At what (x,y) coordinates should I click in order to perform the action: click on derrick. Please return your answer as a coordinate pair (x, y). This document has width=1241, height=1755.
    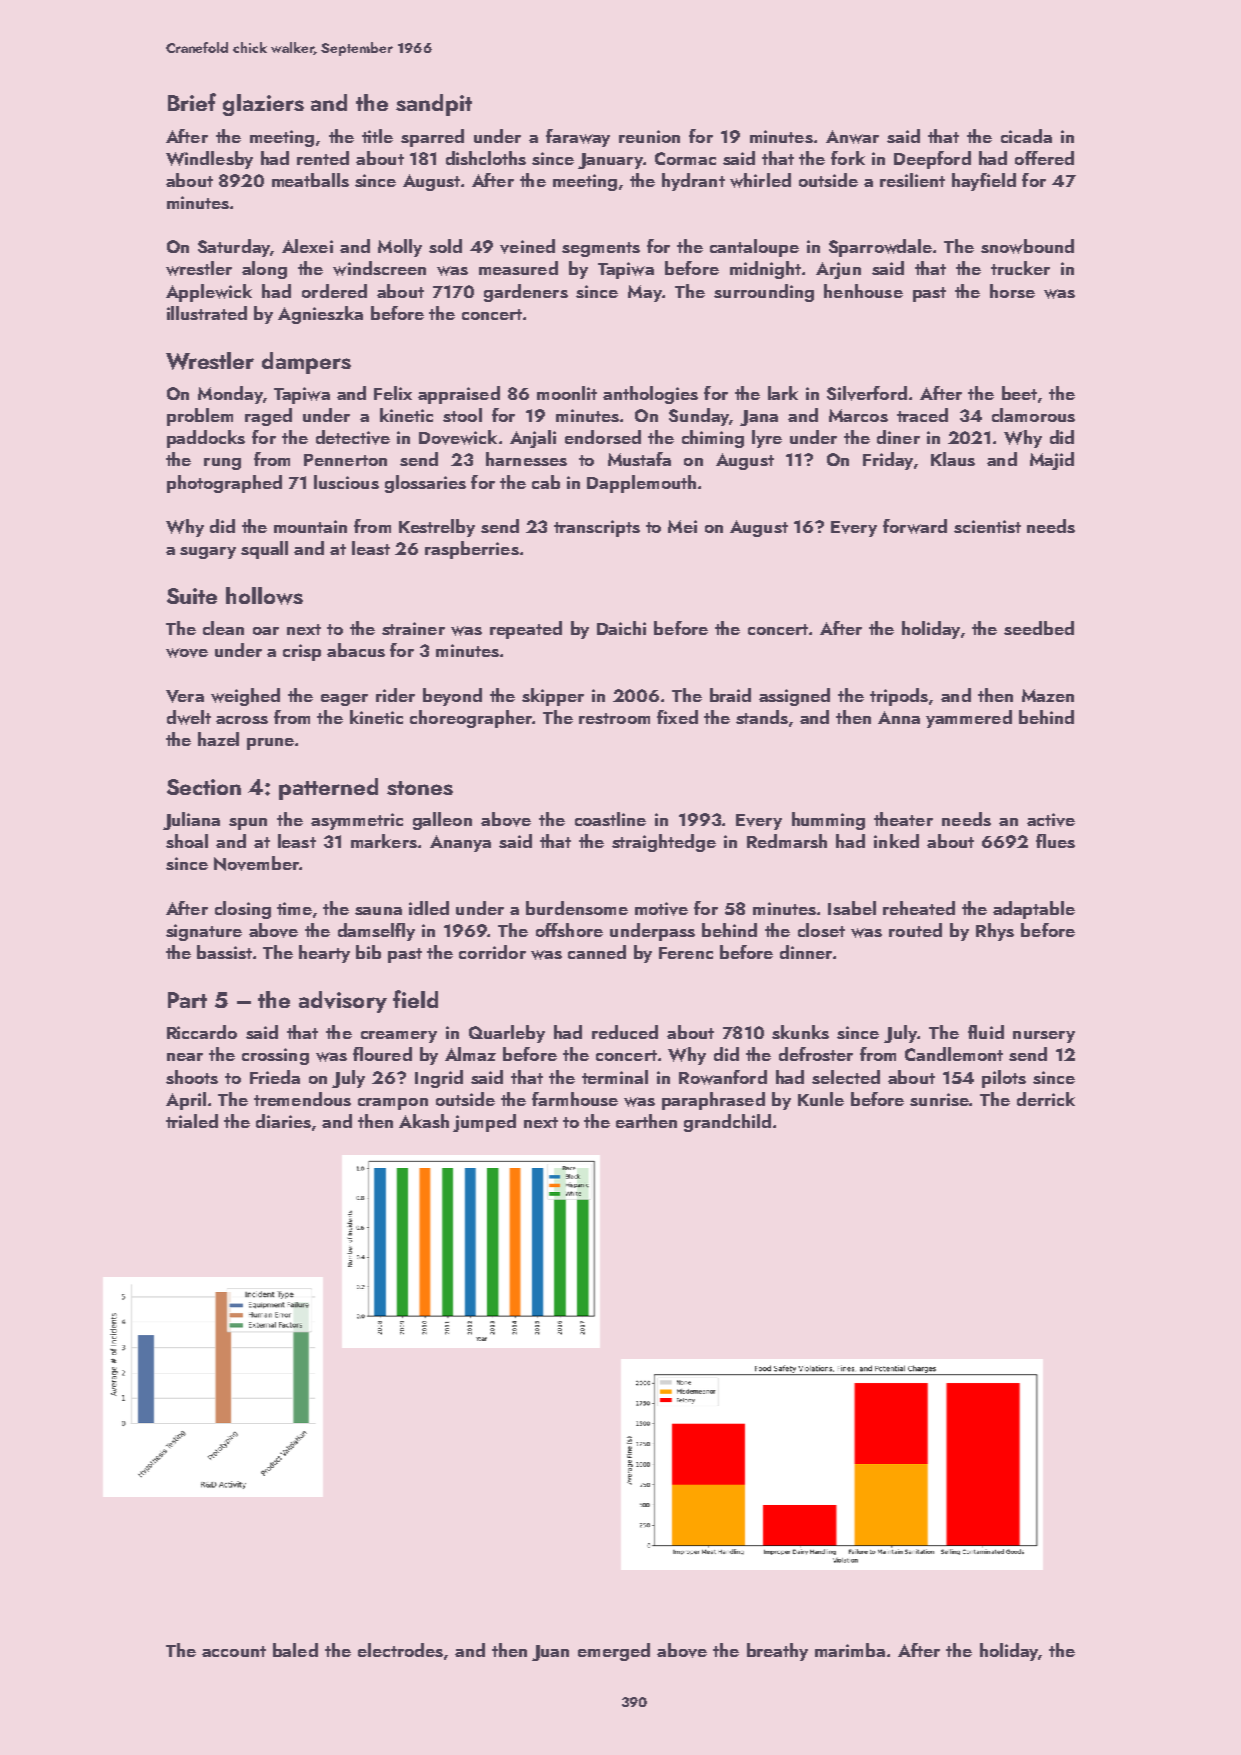
    Looking at the image, I should click on (1046, 1099).
